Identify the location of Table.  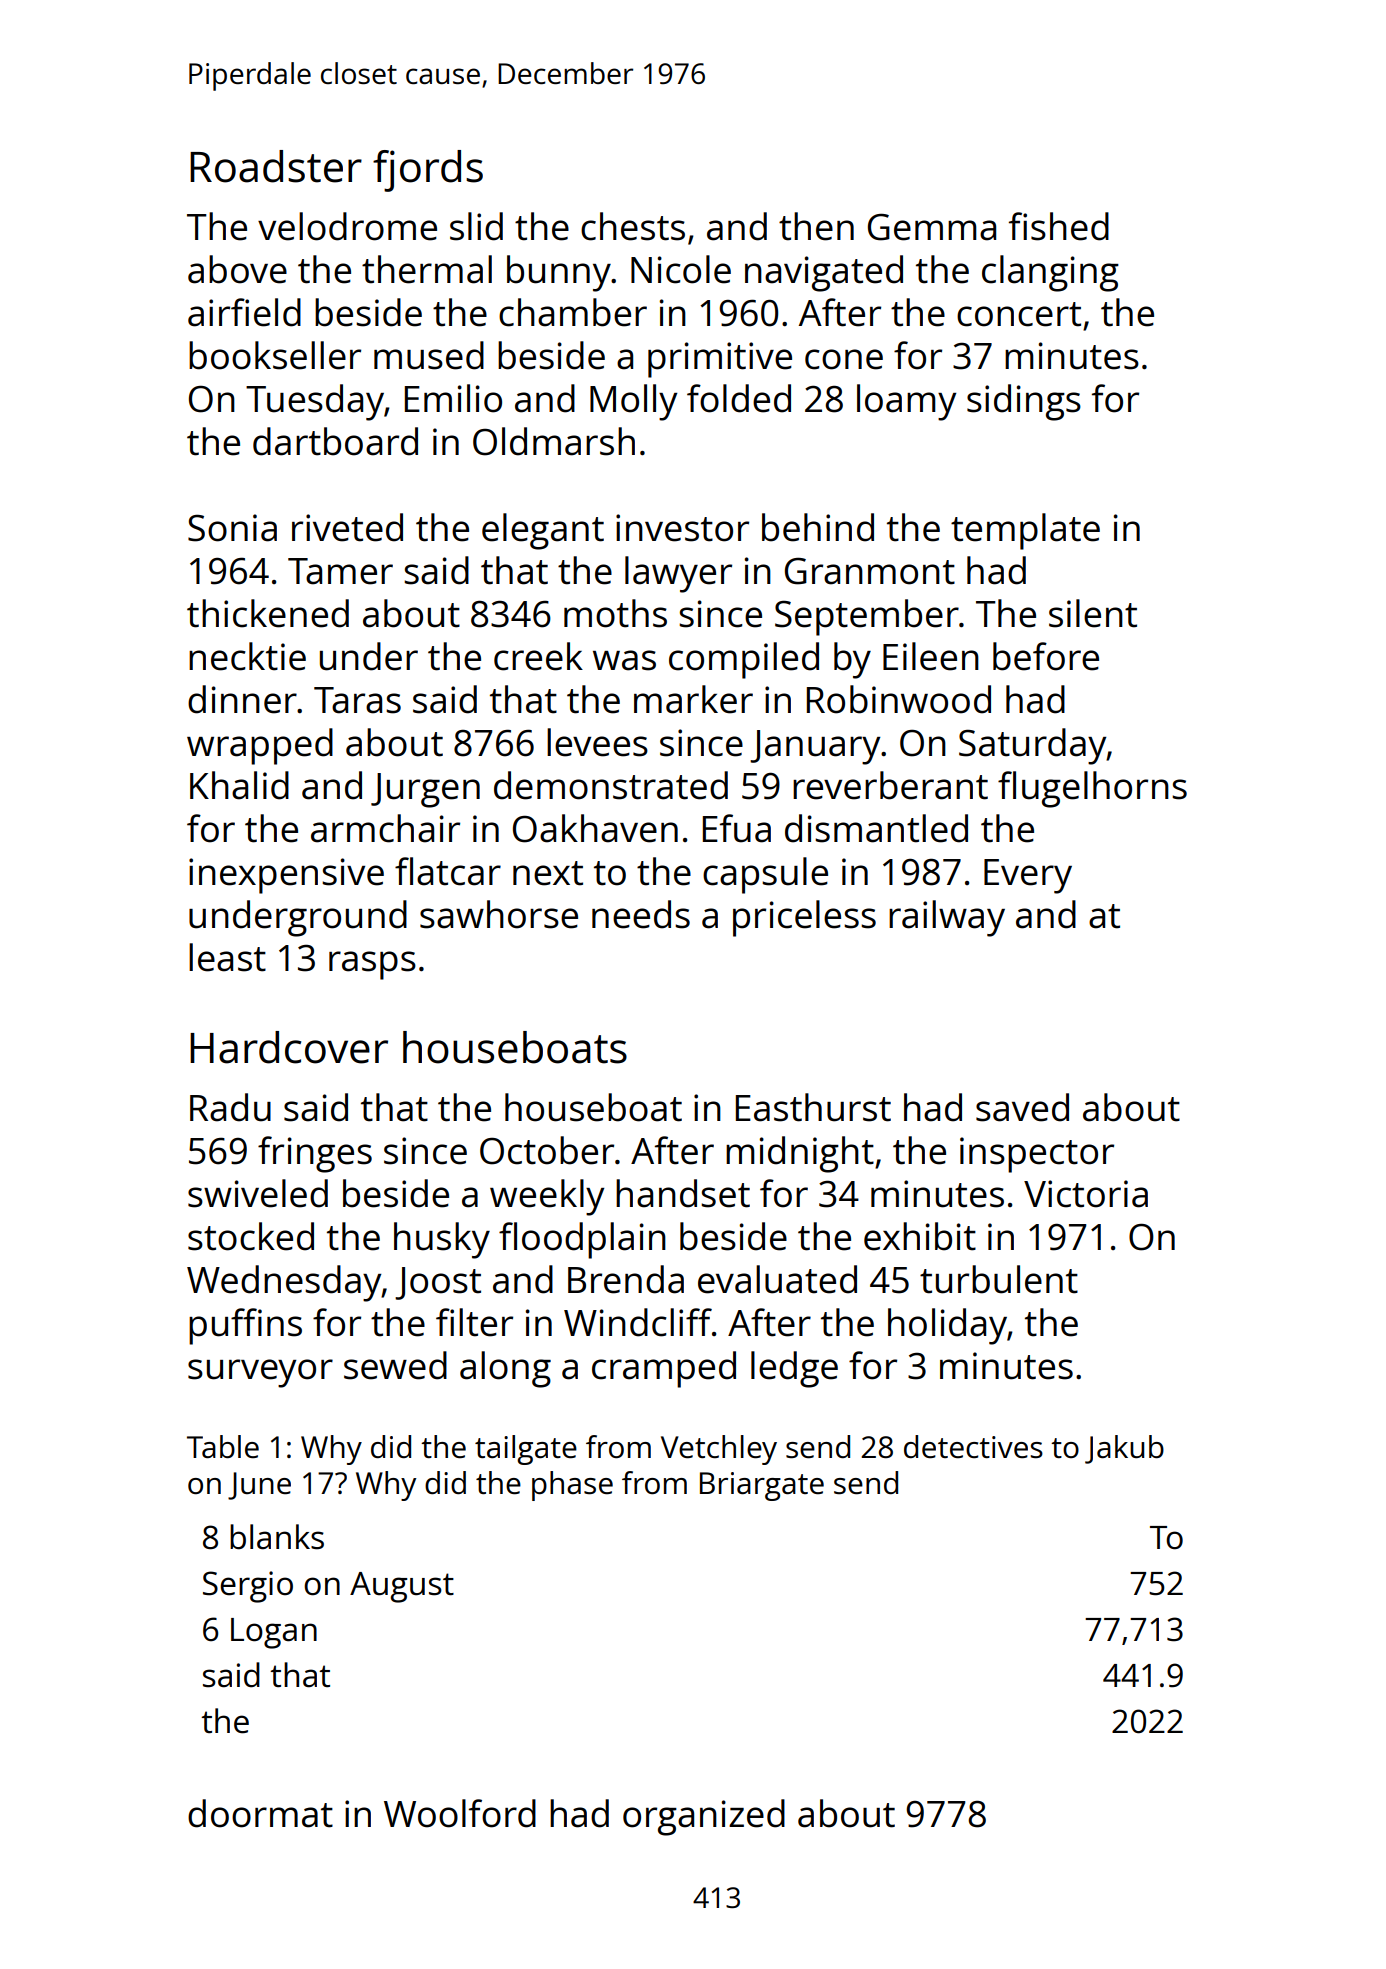
(223, 1447).
